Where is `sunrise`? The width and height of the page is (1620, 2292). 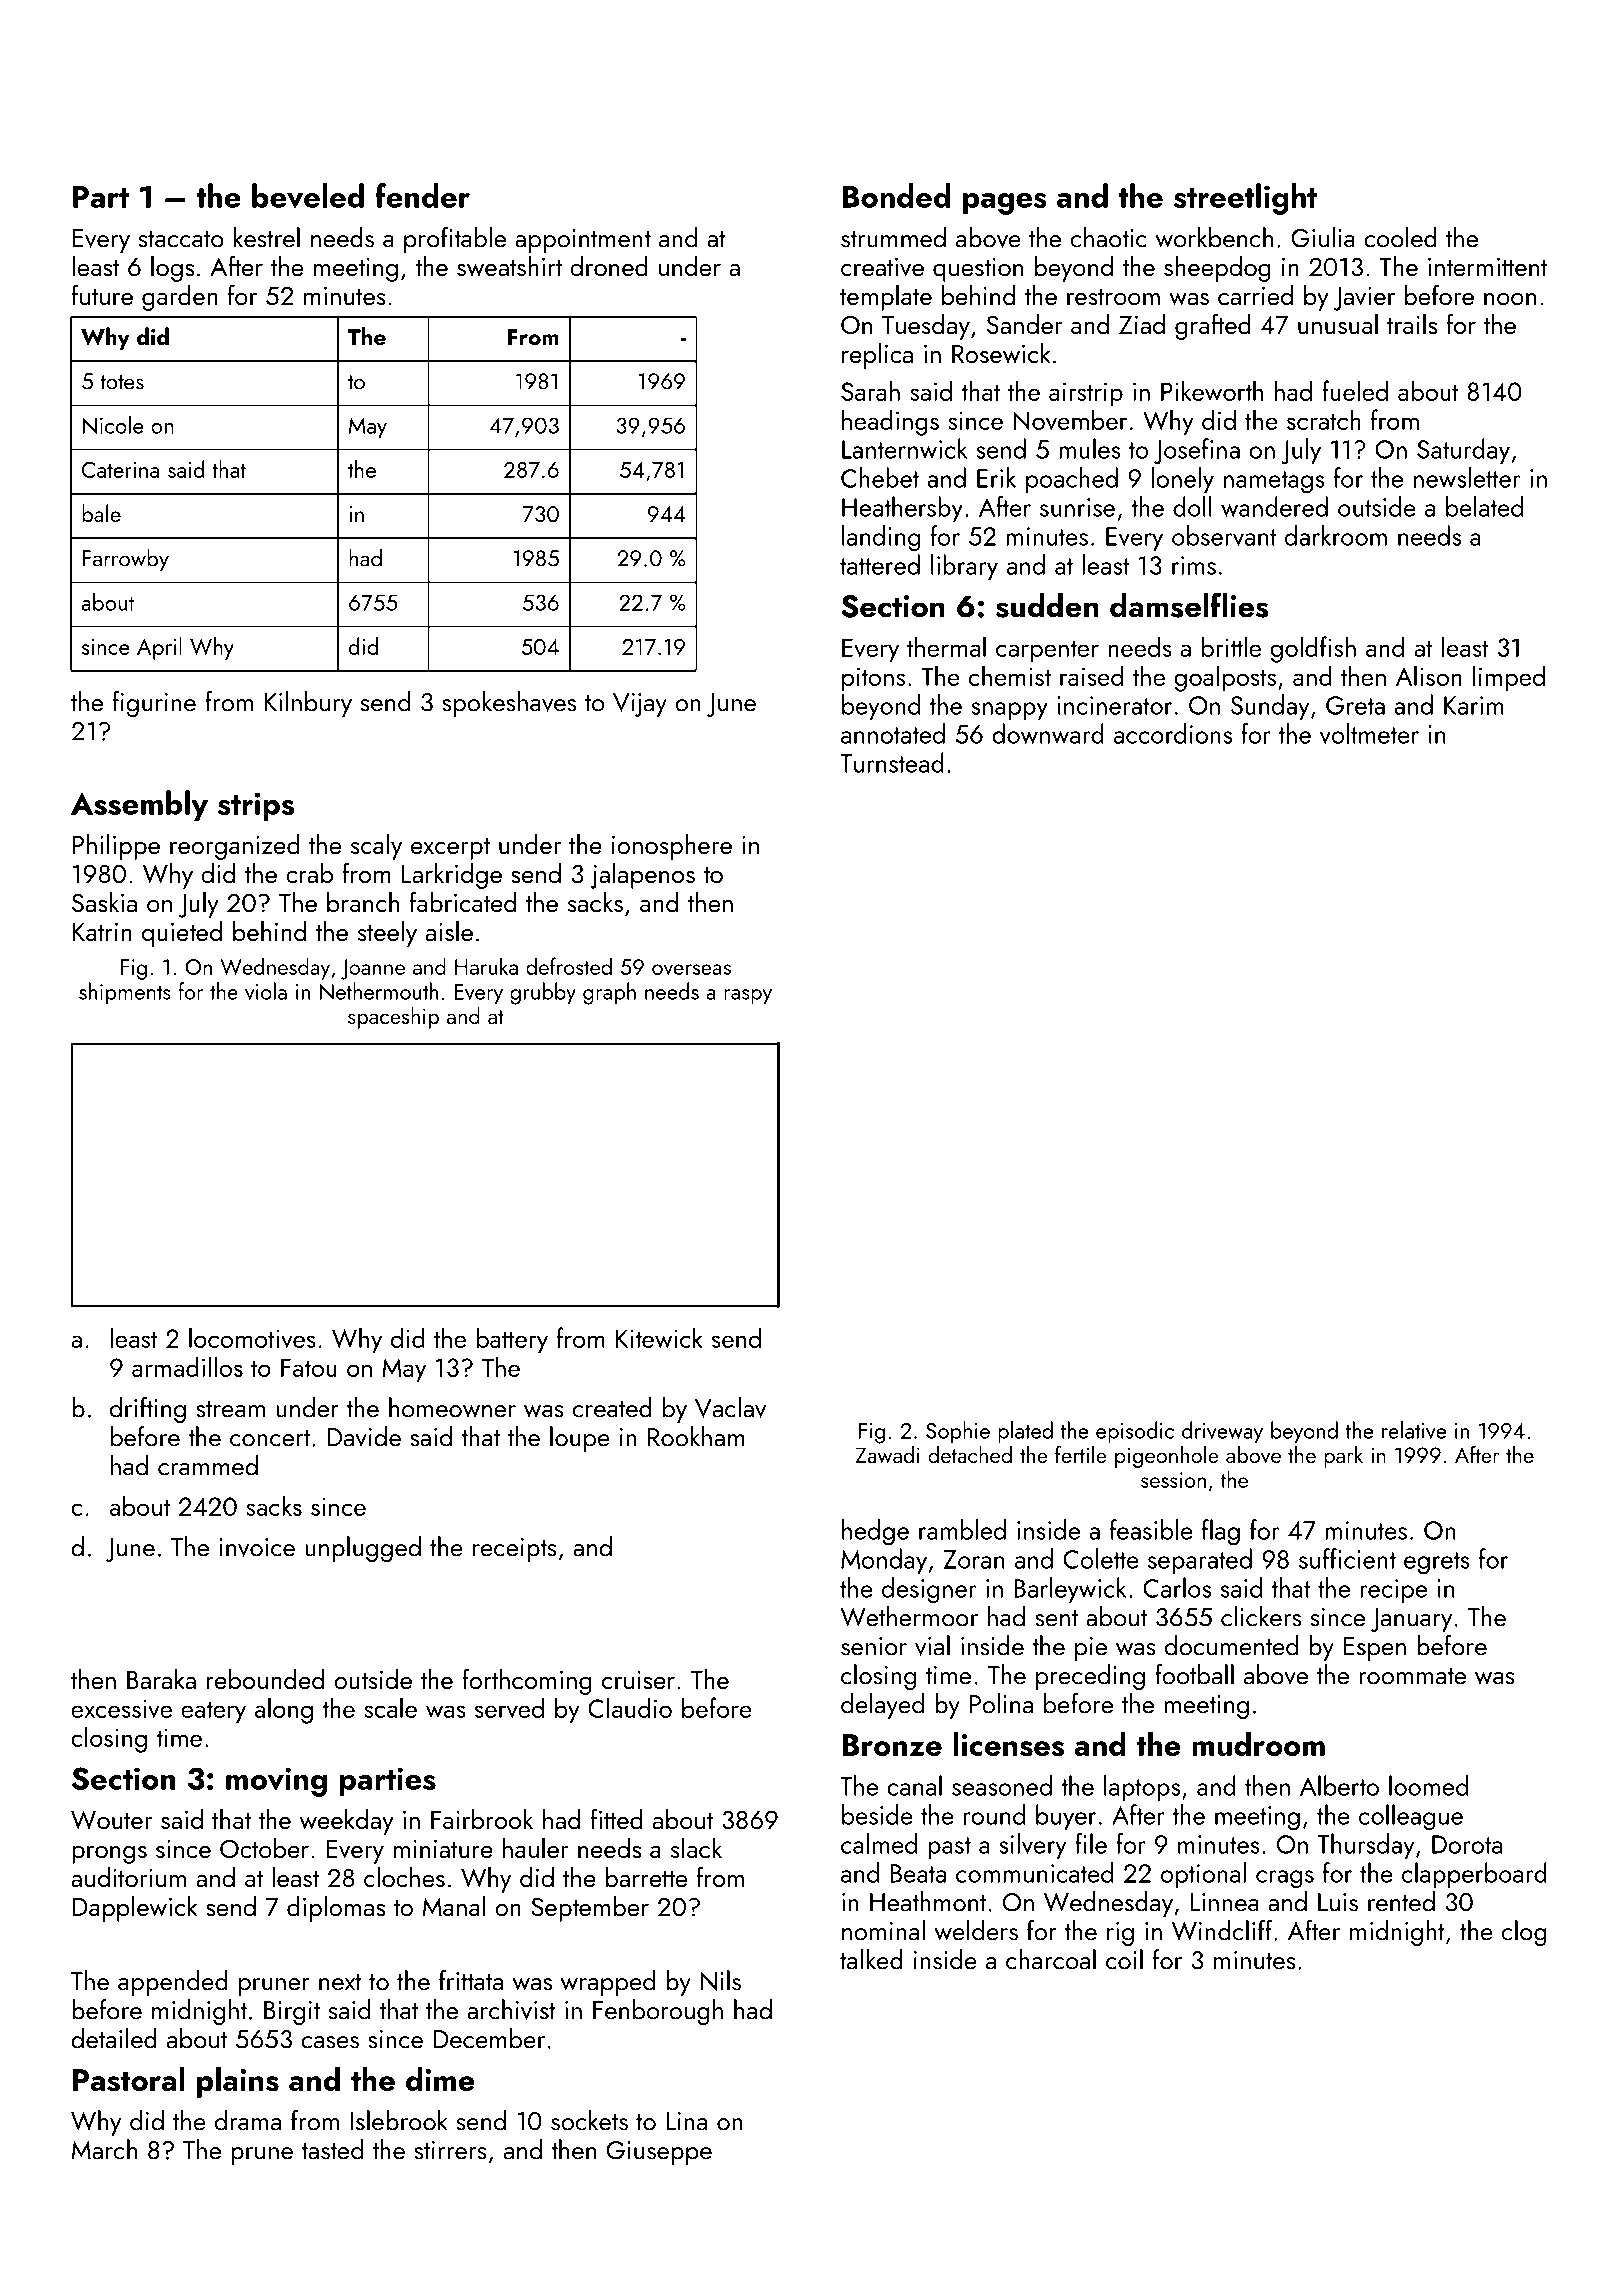
sunrise is located at coordinates (1077, 507).
